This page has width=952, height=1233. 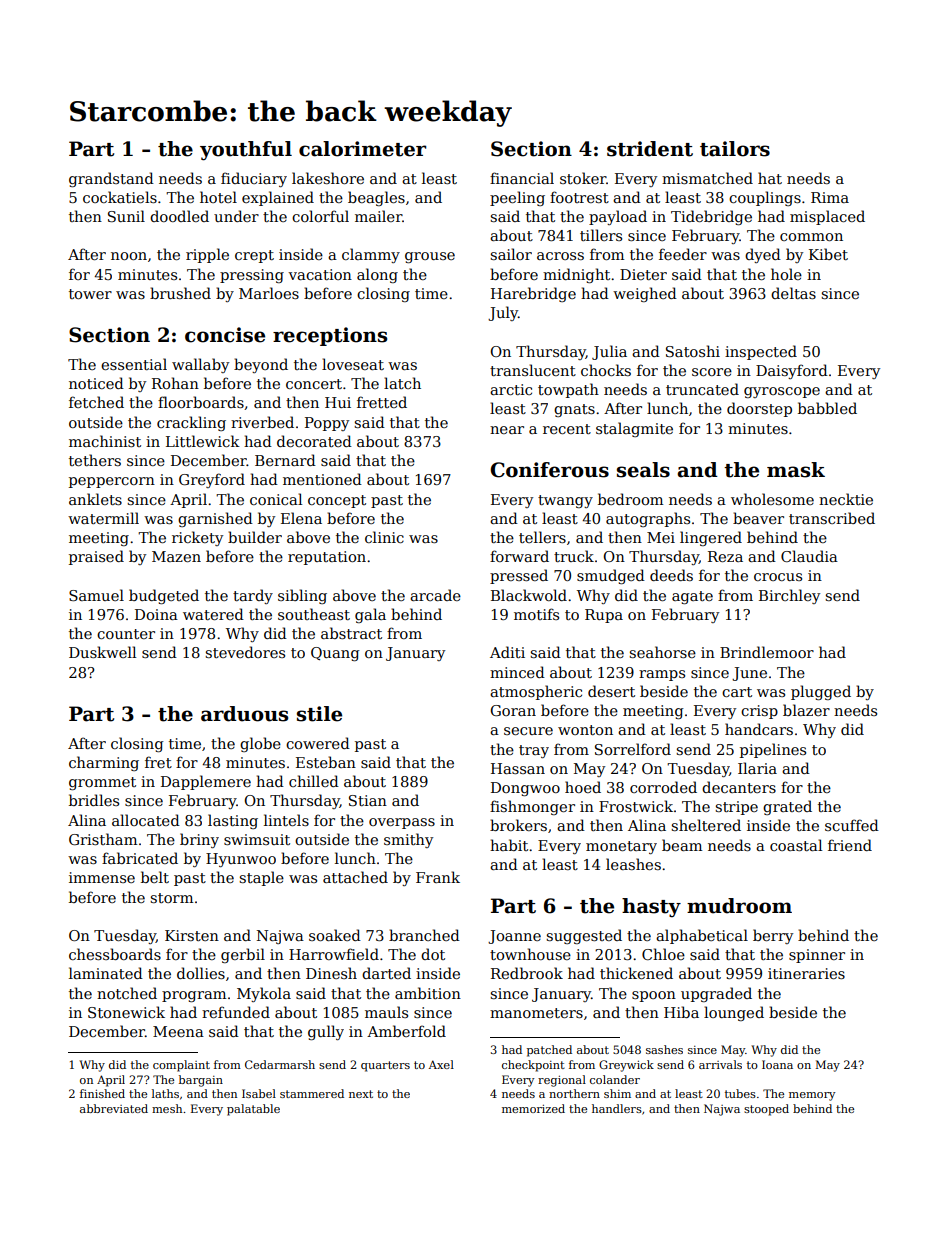 What do you see at coordinates (773, 750) in the page?
I see `pipelines` at bounding box center [773, 750].
